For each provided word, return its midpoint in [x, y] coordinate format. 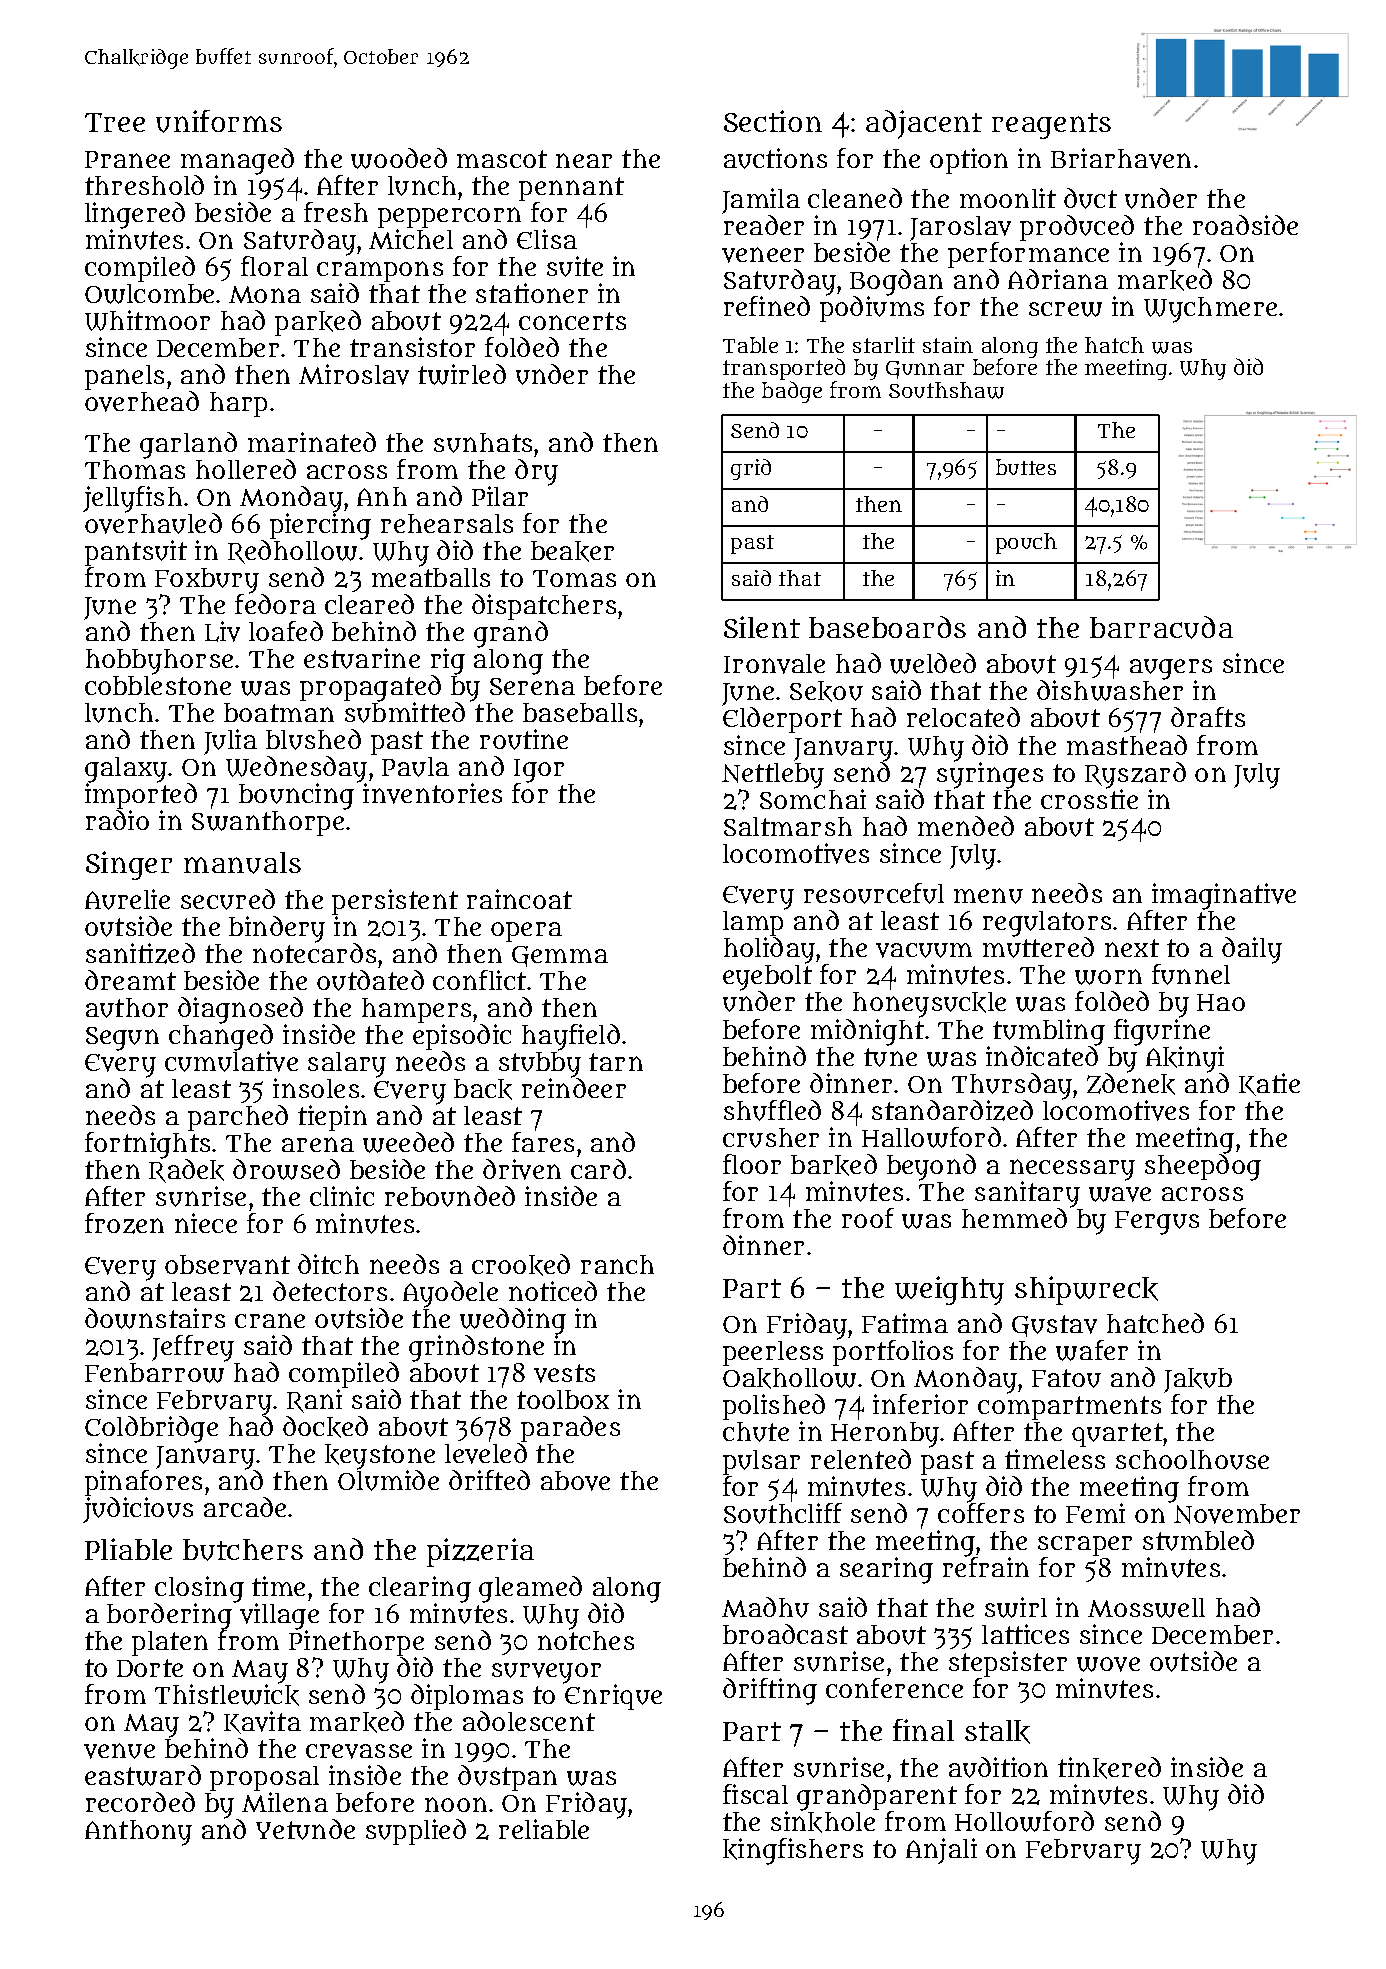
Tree [115, 122]
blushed [313, 739]
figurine [1162, 1032]
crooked [521, 1265]
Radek [186, 1171]
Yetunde [305, 1829]
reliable [544, 1829]
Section [773, 121]
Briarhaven [1121, 158]
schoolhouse [1192, 1460]
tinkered [1109, 1768]
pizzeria [480, 1552]
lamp [753, 923]
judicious [138, 1510]
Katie [1269, 1084]
